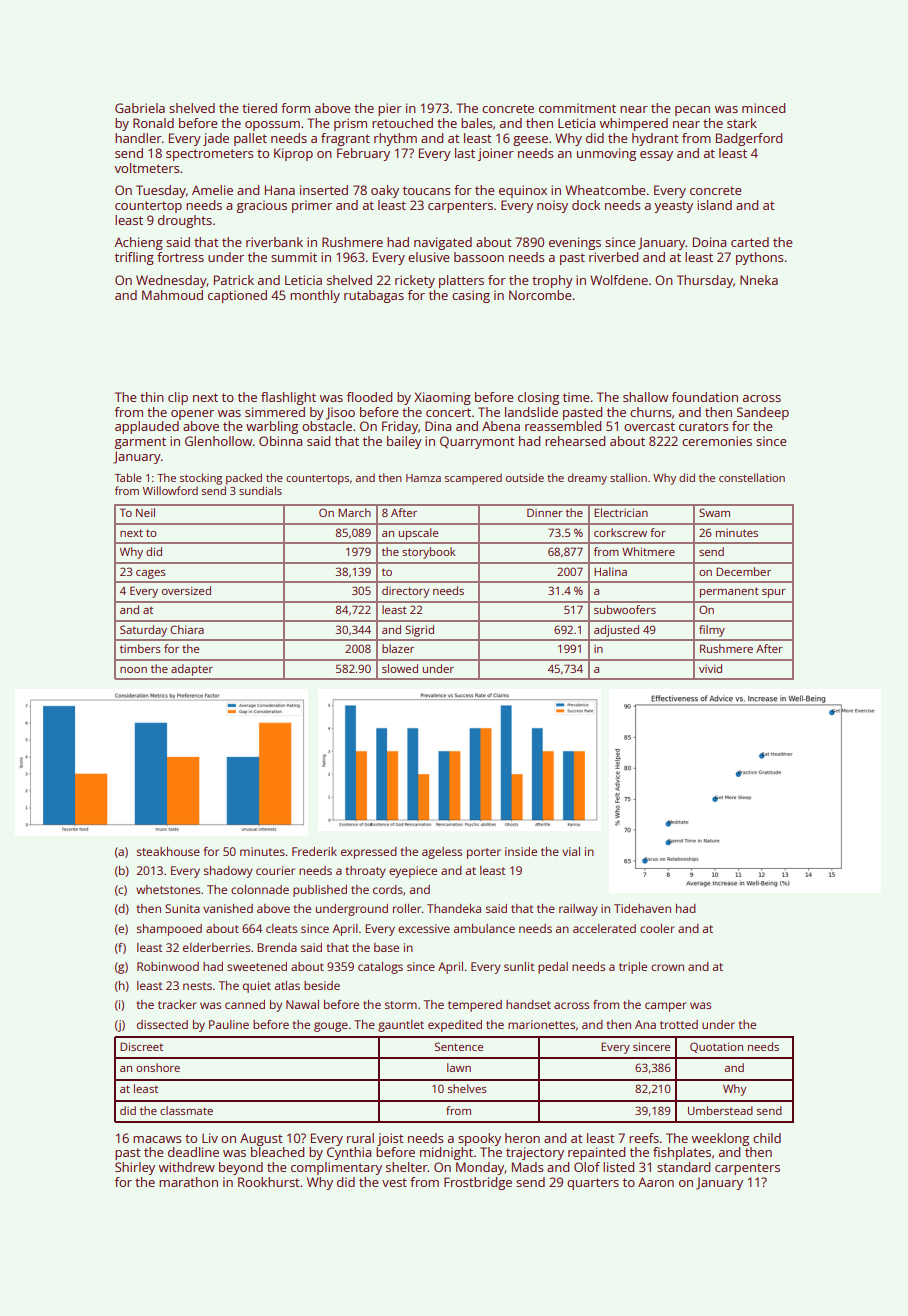 This document has height=1316, width=908. Describe the element at coordinates (774, 593) in the document. I see `spur` at that location.
